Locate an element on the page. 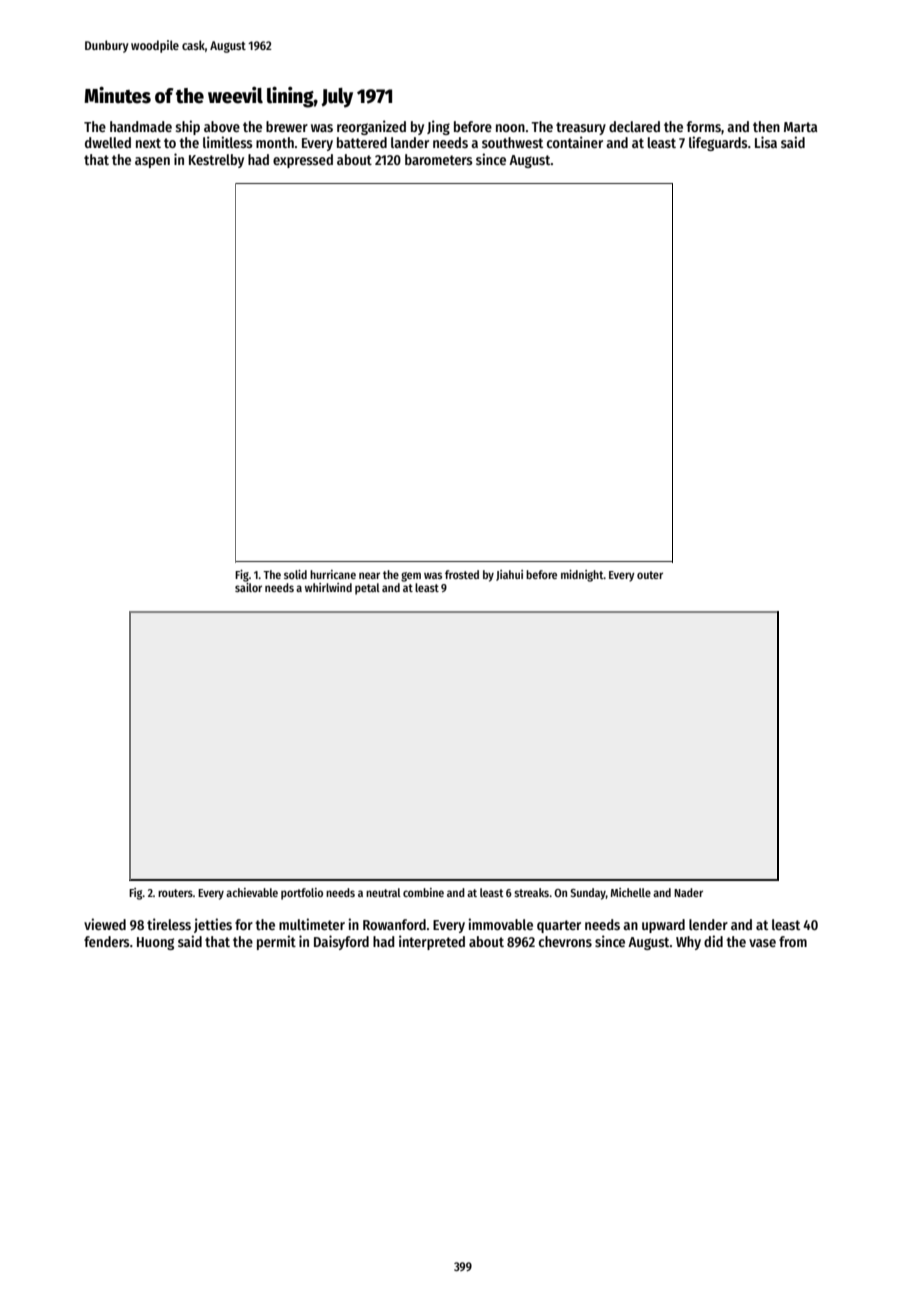  Lisa is located at coordinates (766, 142).
